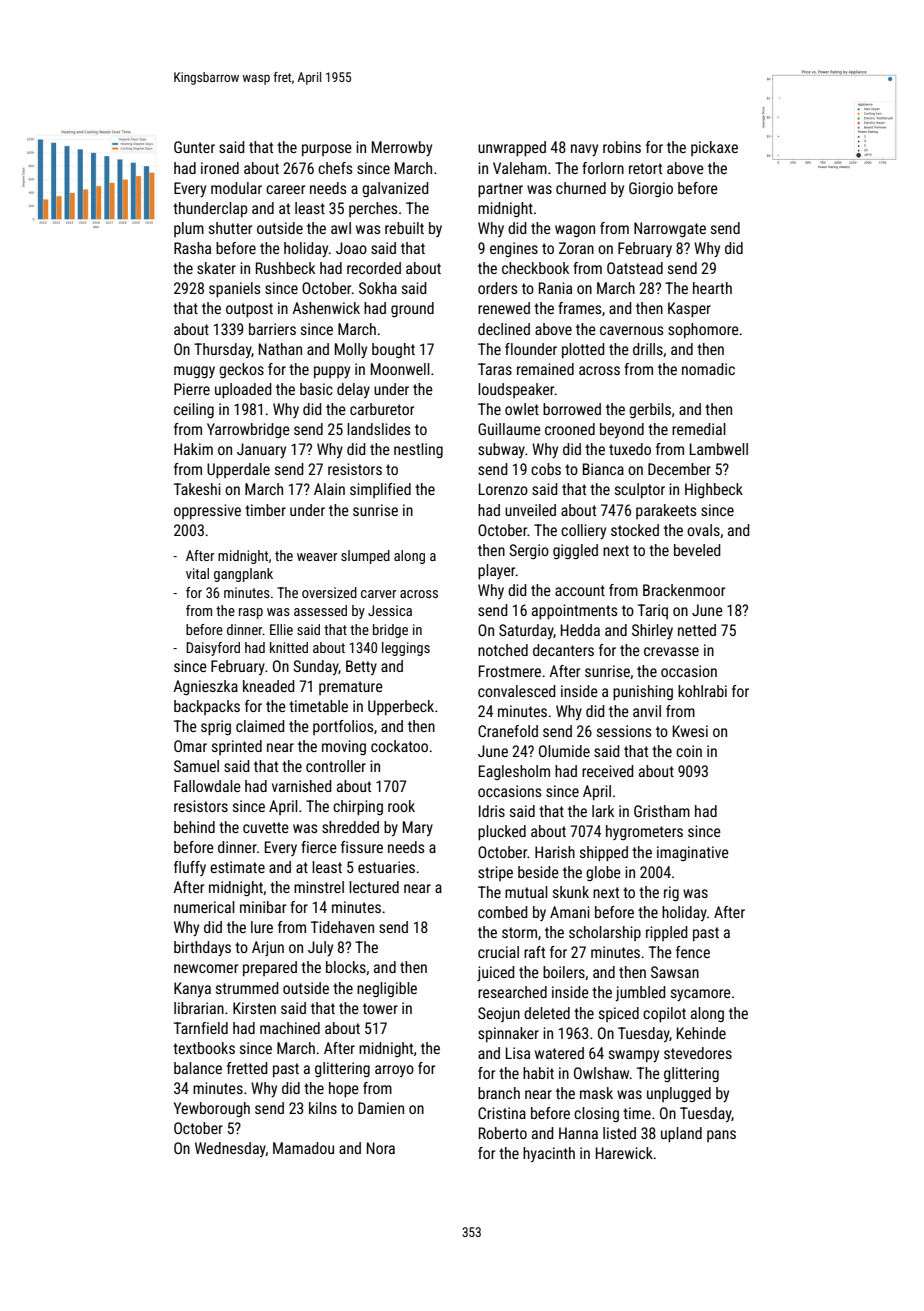 The height and width of the screenshot is (1311, 924). Describe the element at coordinates (303, 1148) in the screenshot. I see `Mamadou` at that location.
